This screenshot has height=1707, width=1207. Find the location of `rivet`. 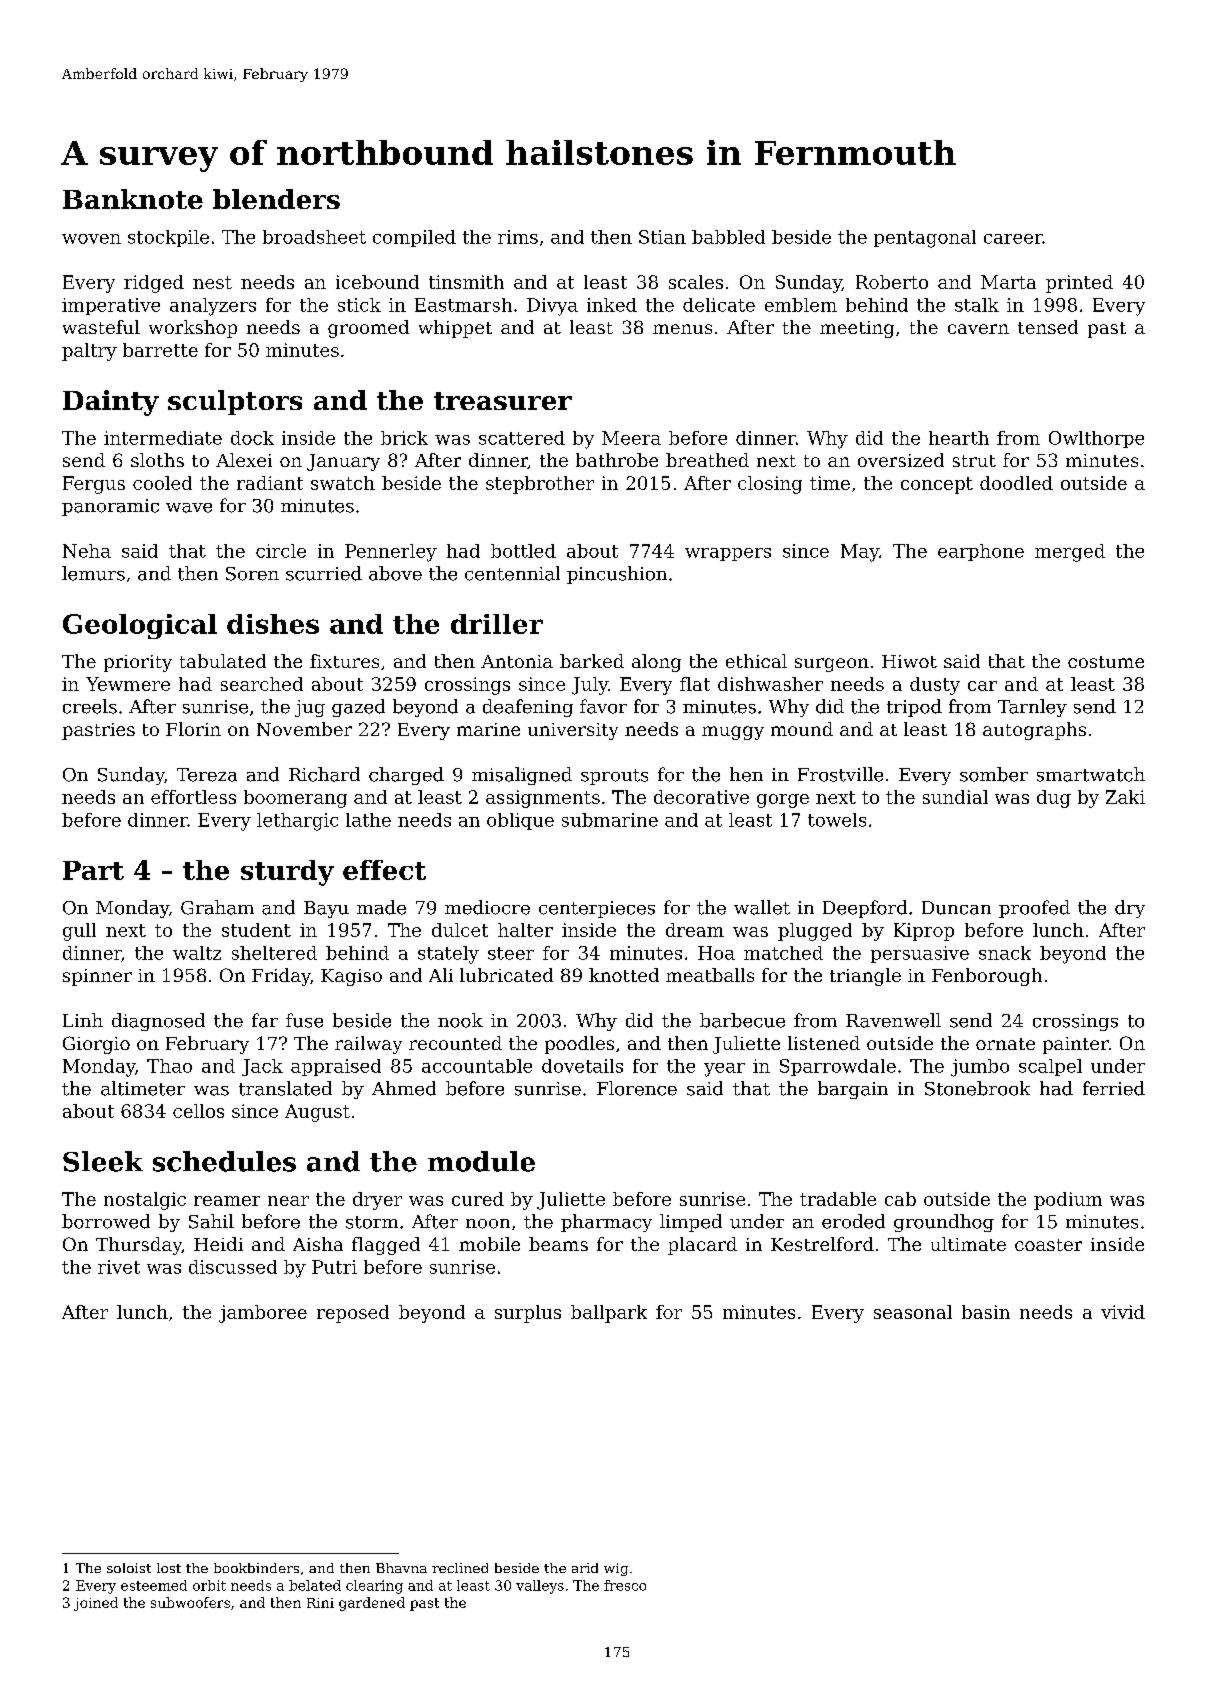

rivet is located at coordinates (119, 1267).
